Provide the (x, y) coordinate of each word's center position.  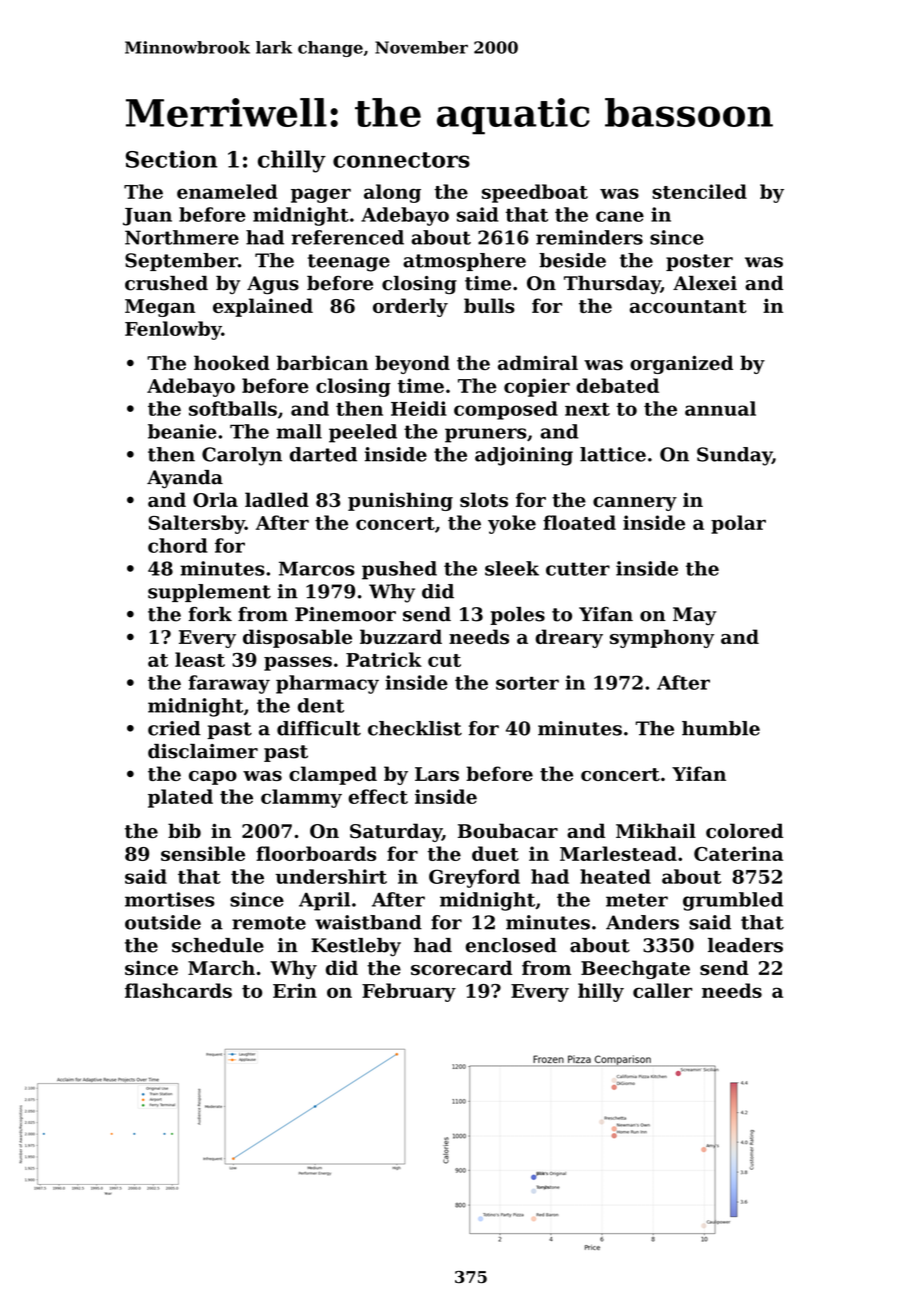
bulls (489, 305)
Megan (160, 308)
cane (620, 216)
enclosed (511, 945)
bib (184, 830)
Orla (215, 499)
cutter (578, 569)
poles (517, 616)
